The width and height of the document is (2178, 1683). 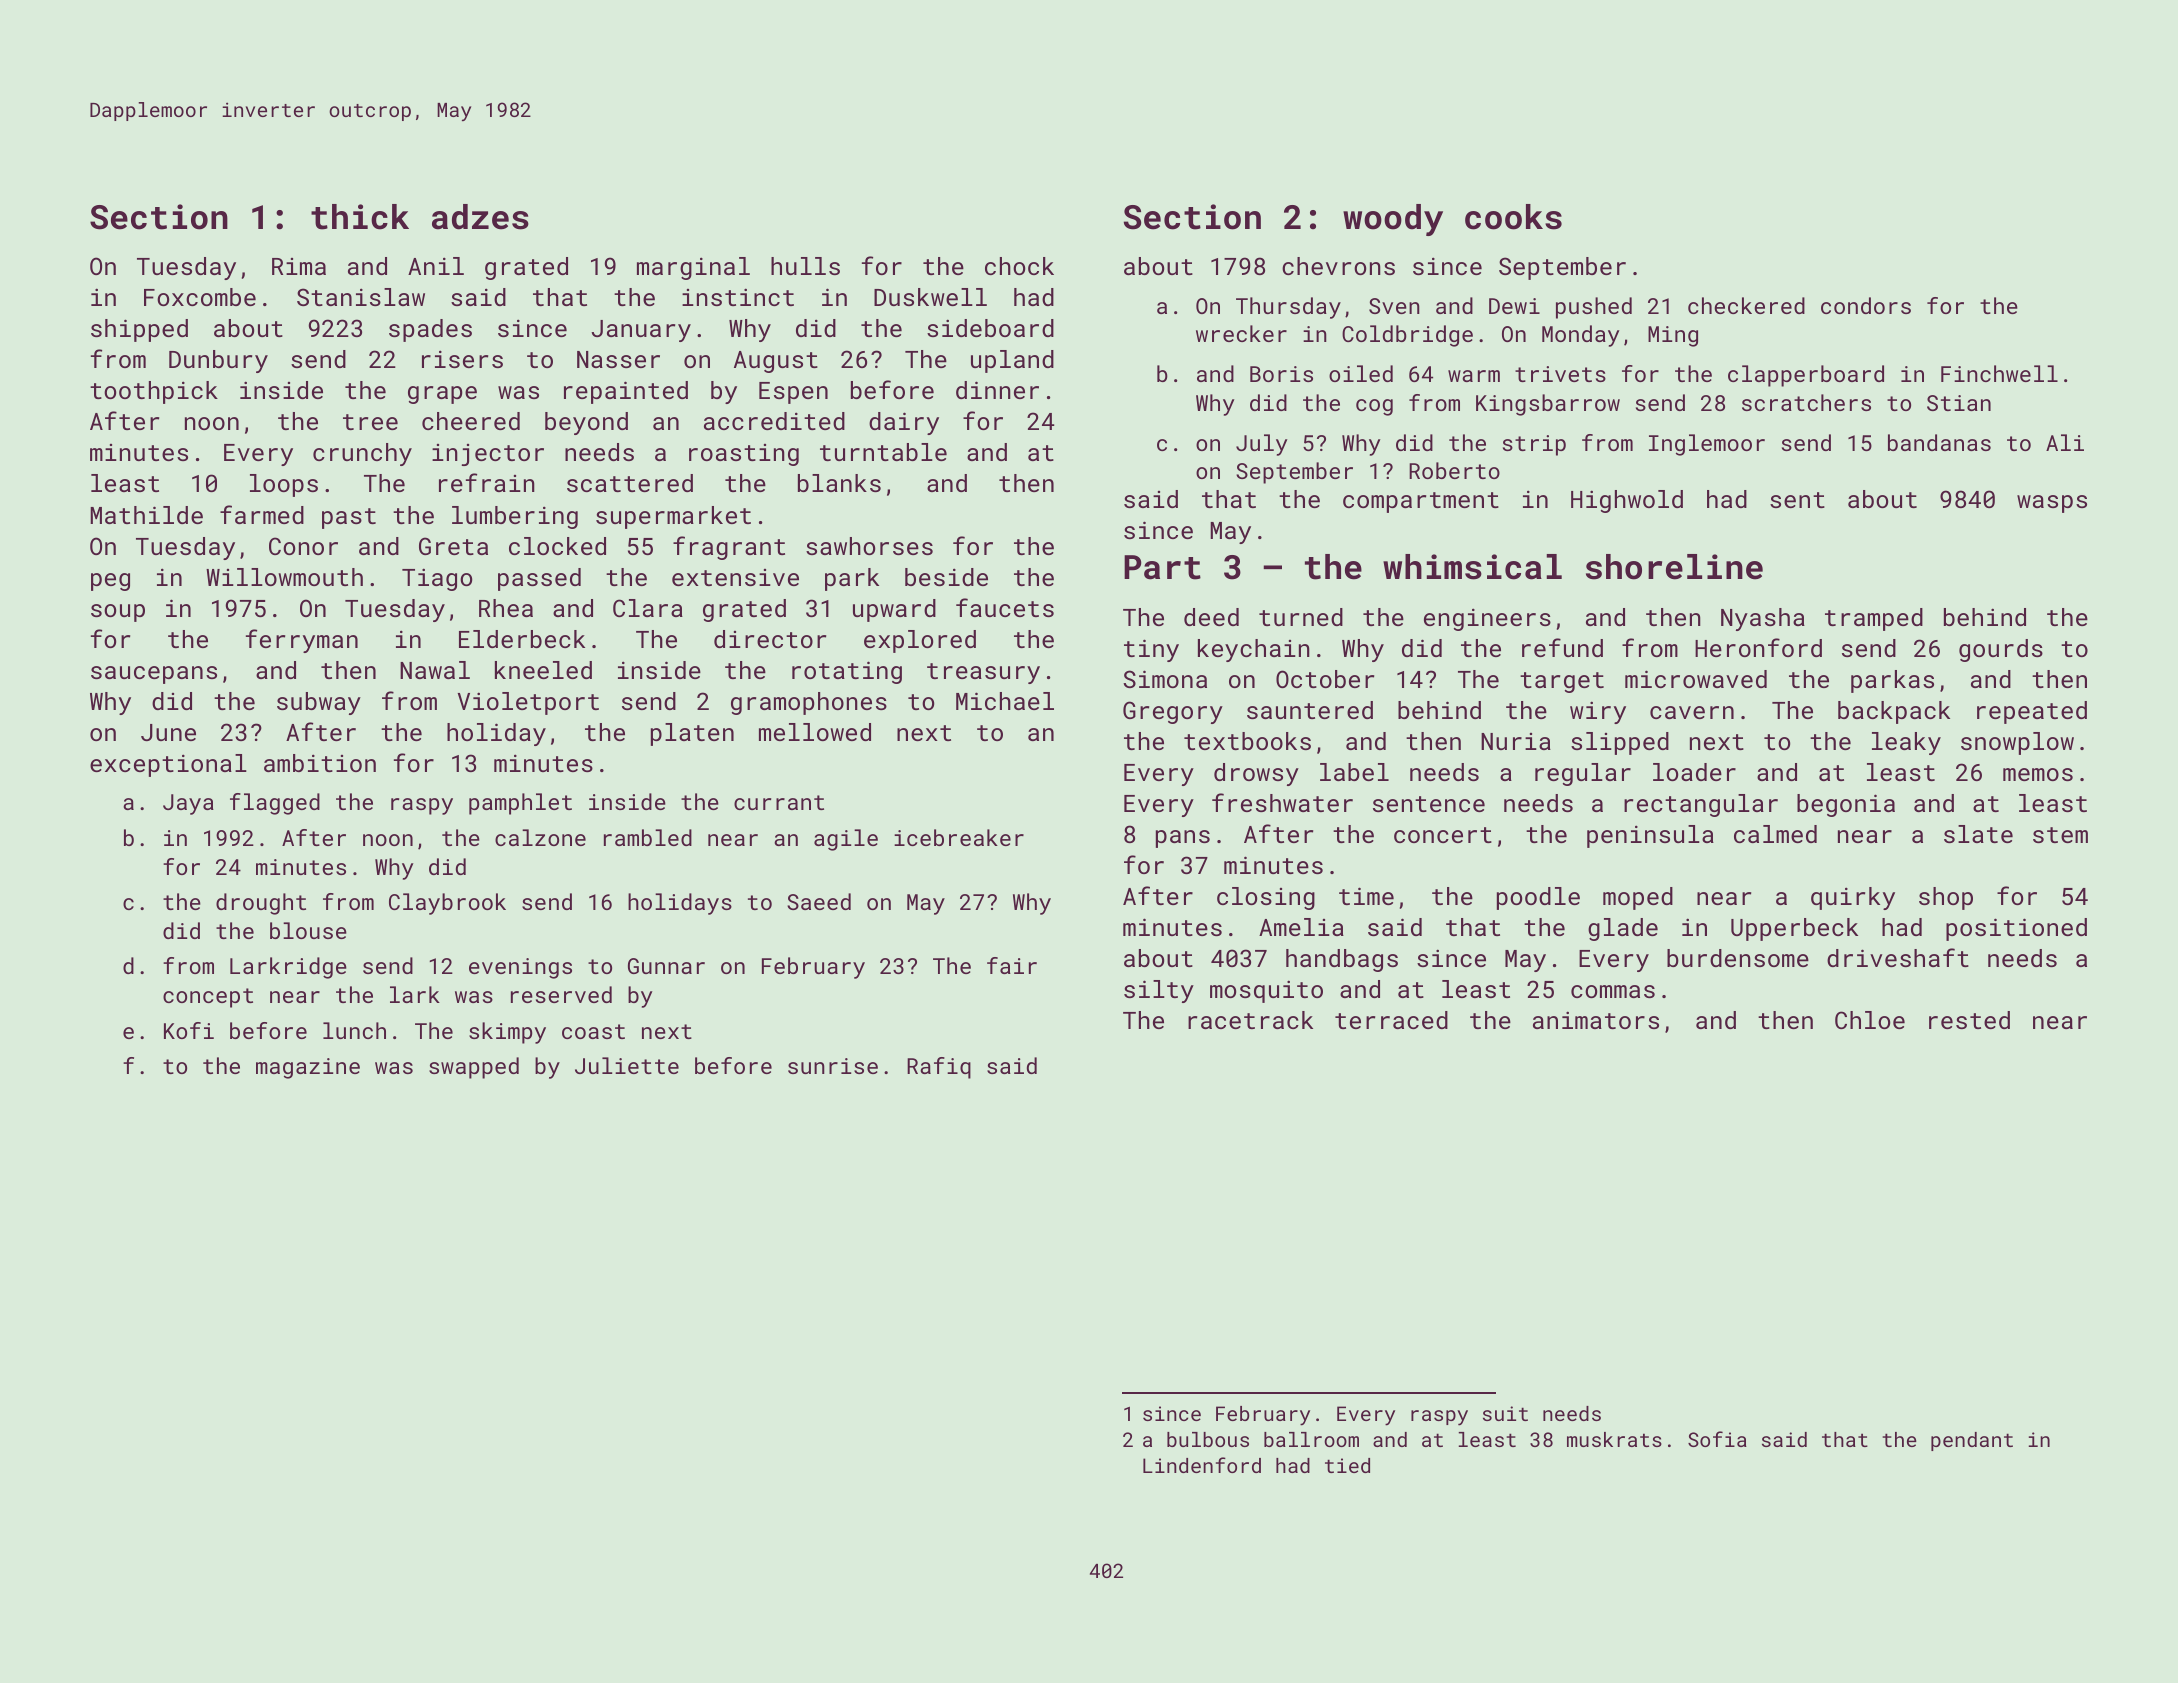 I want to click on Violetport, so click(x=528, y=703).
